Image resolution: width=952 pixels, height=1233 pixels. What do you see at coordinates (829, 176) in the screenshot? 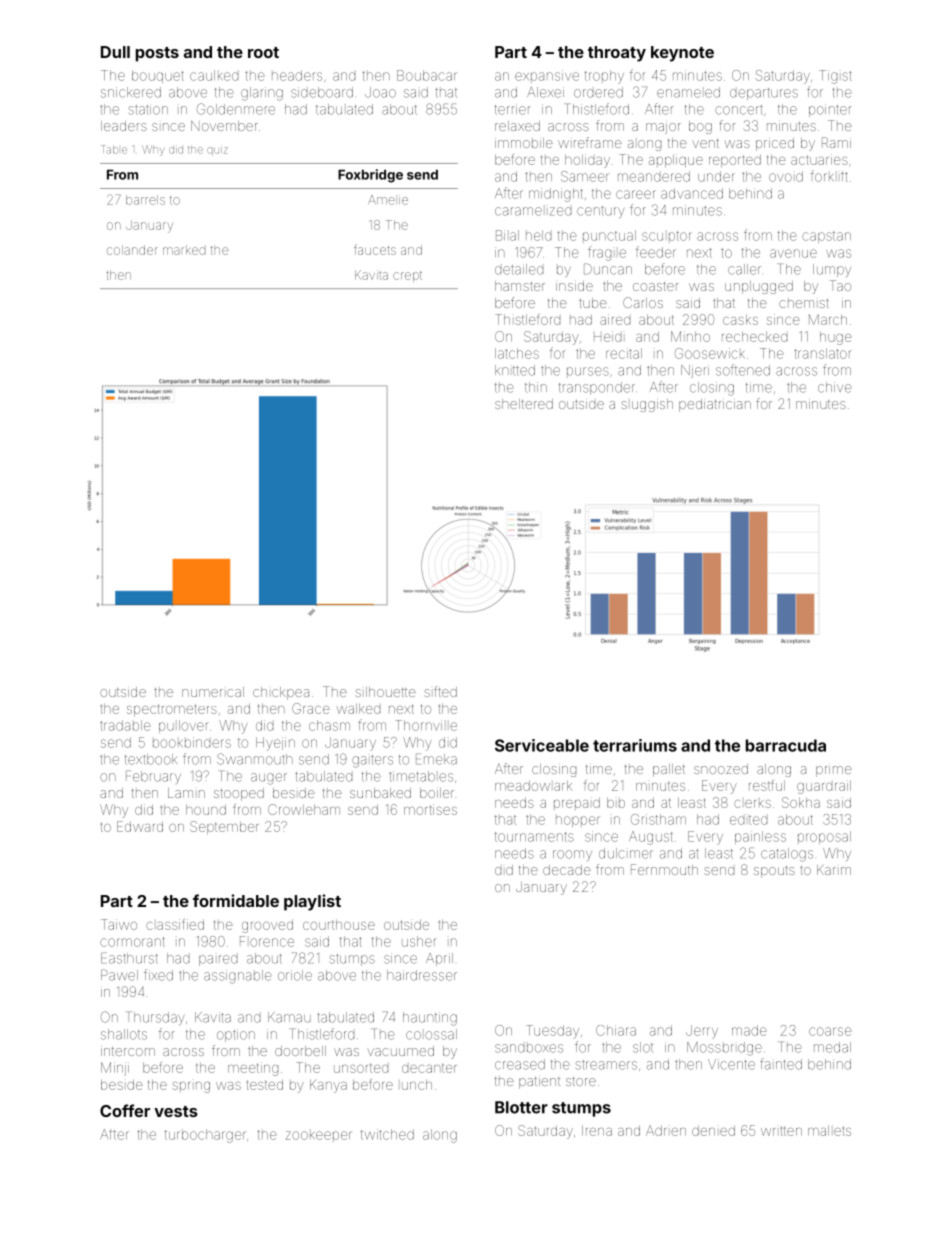
I see `forklift` at bounding box center [829, 176].
